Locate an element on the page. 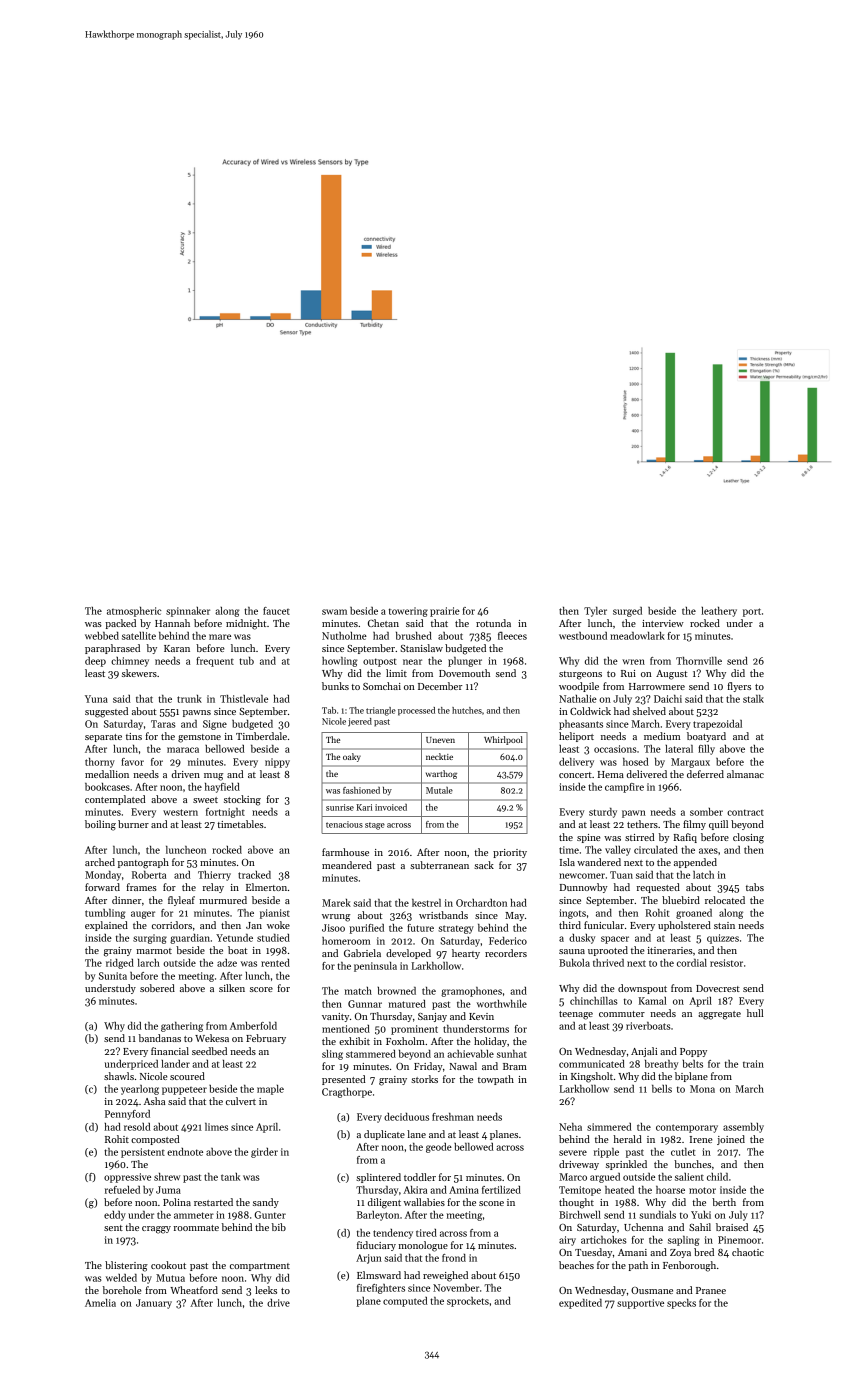 The image size is (849, 1400). frequent is located at coordinates (215, 662).
